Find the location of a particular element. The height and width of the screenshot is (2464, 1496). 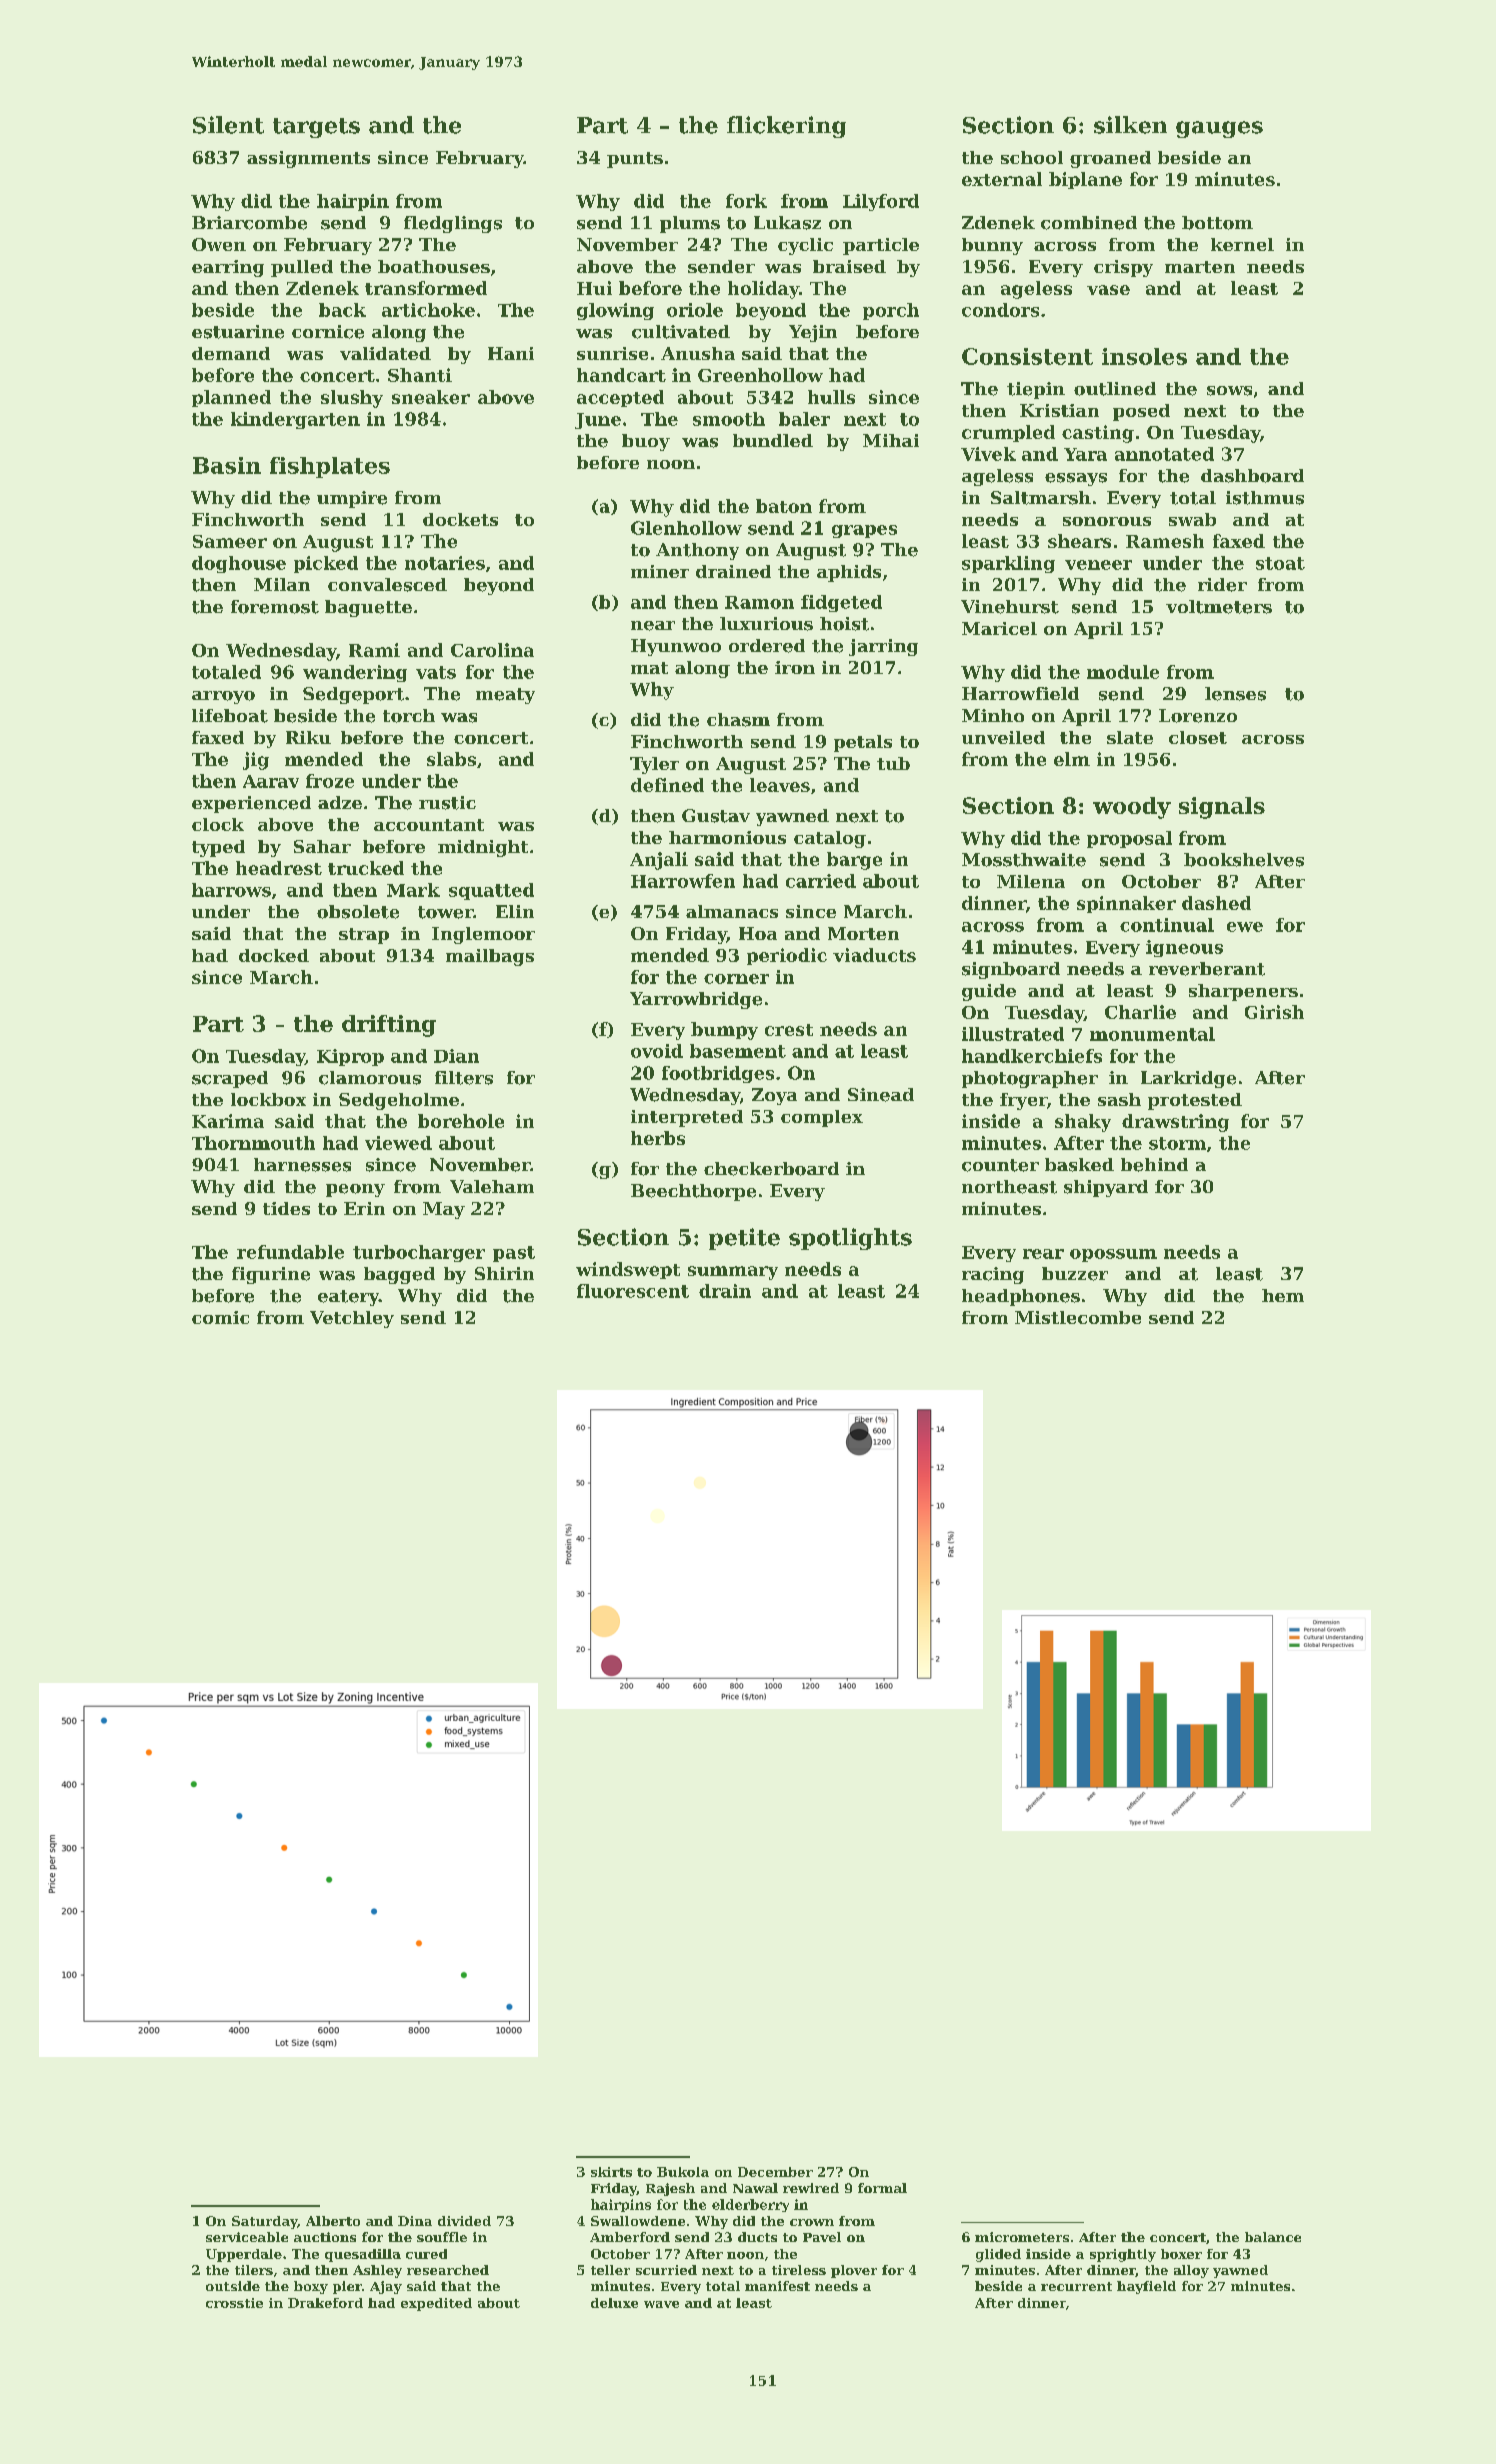

vats is located at coordinates (436, 672).
